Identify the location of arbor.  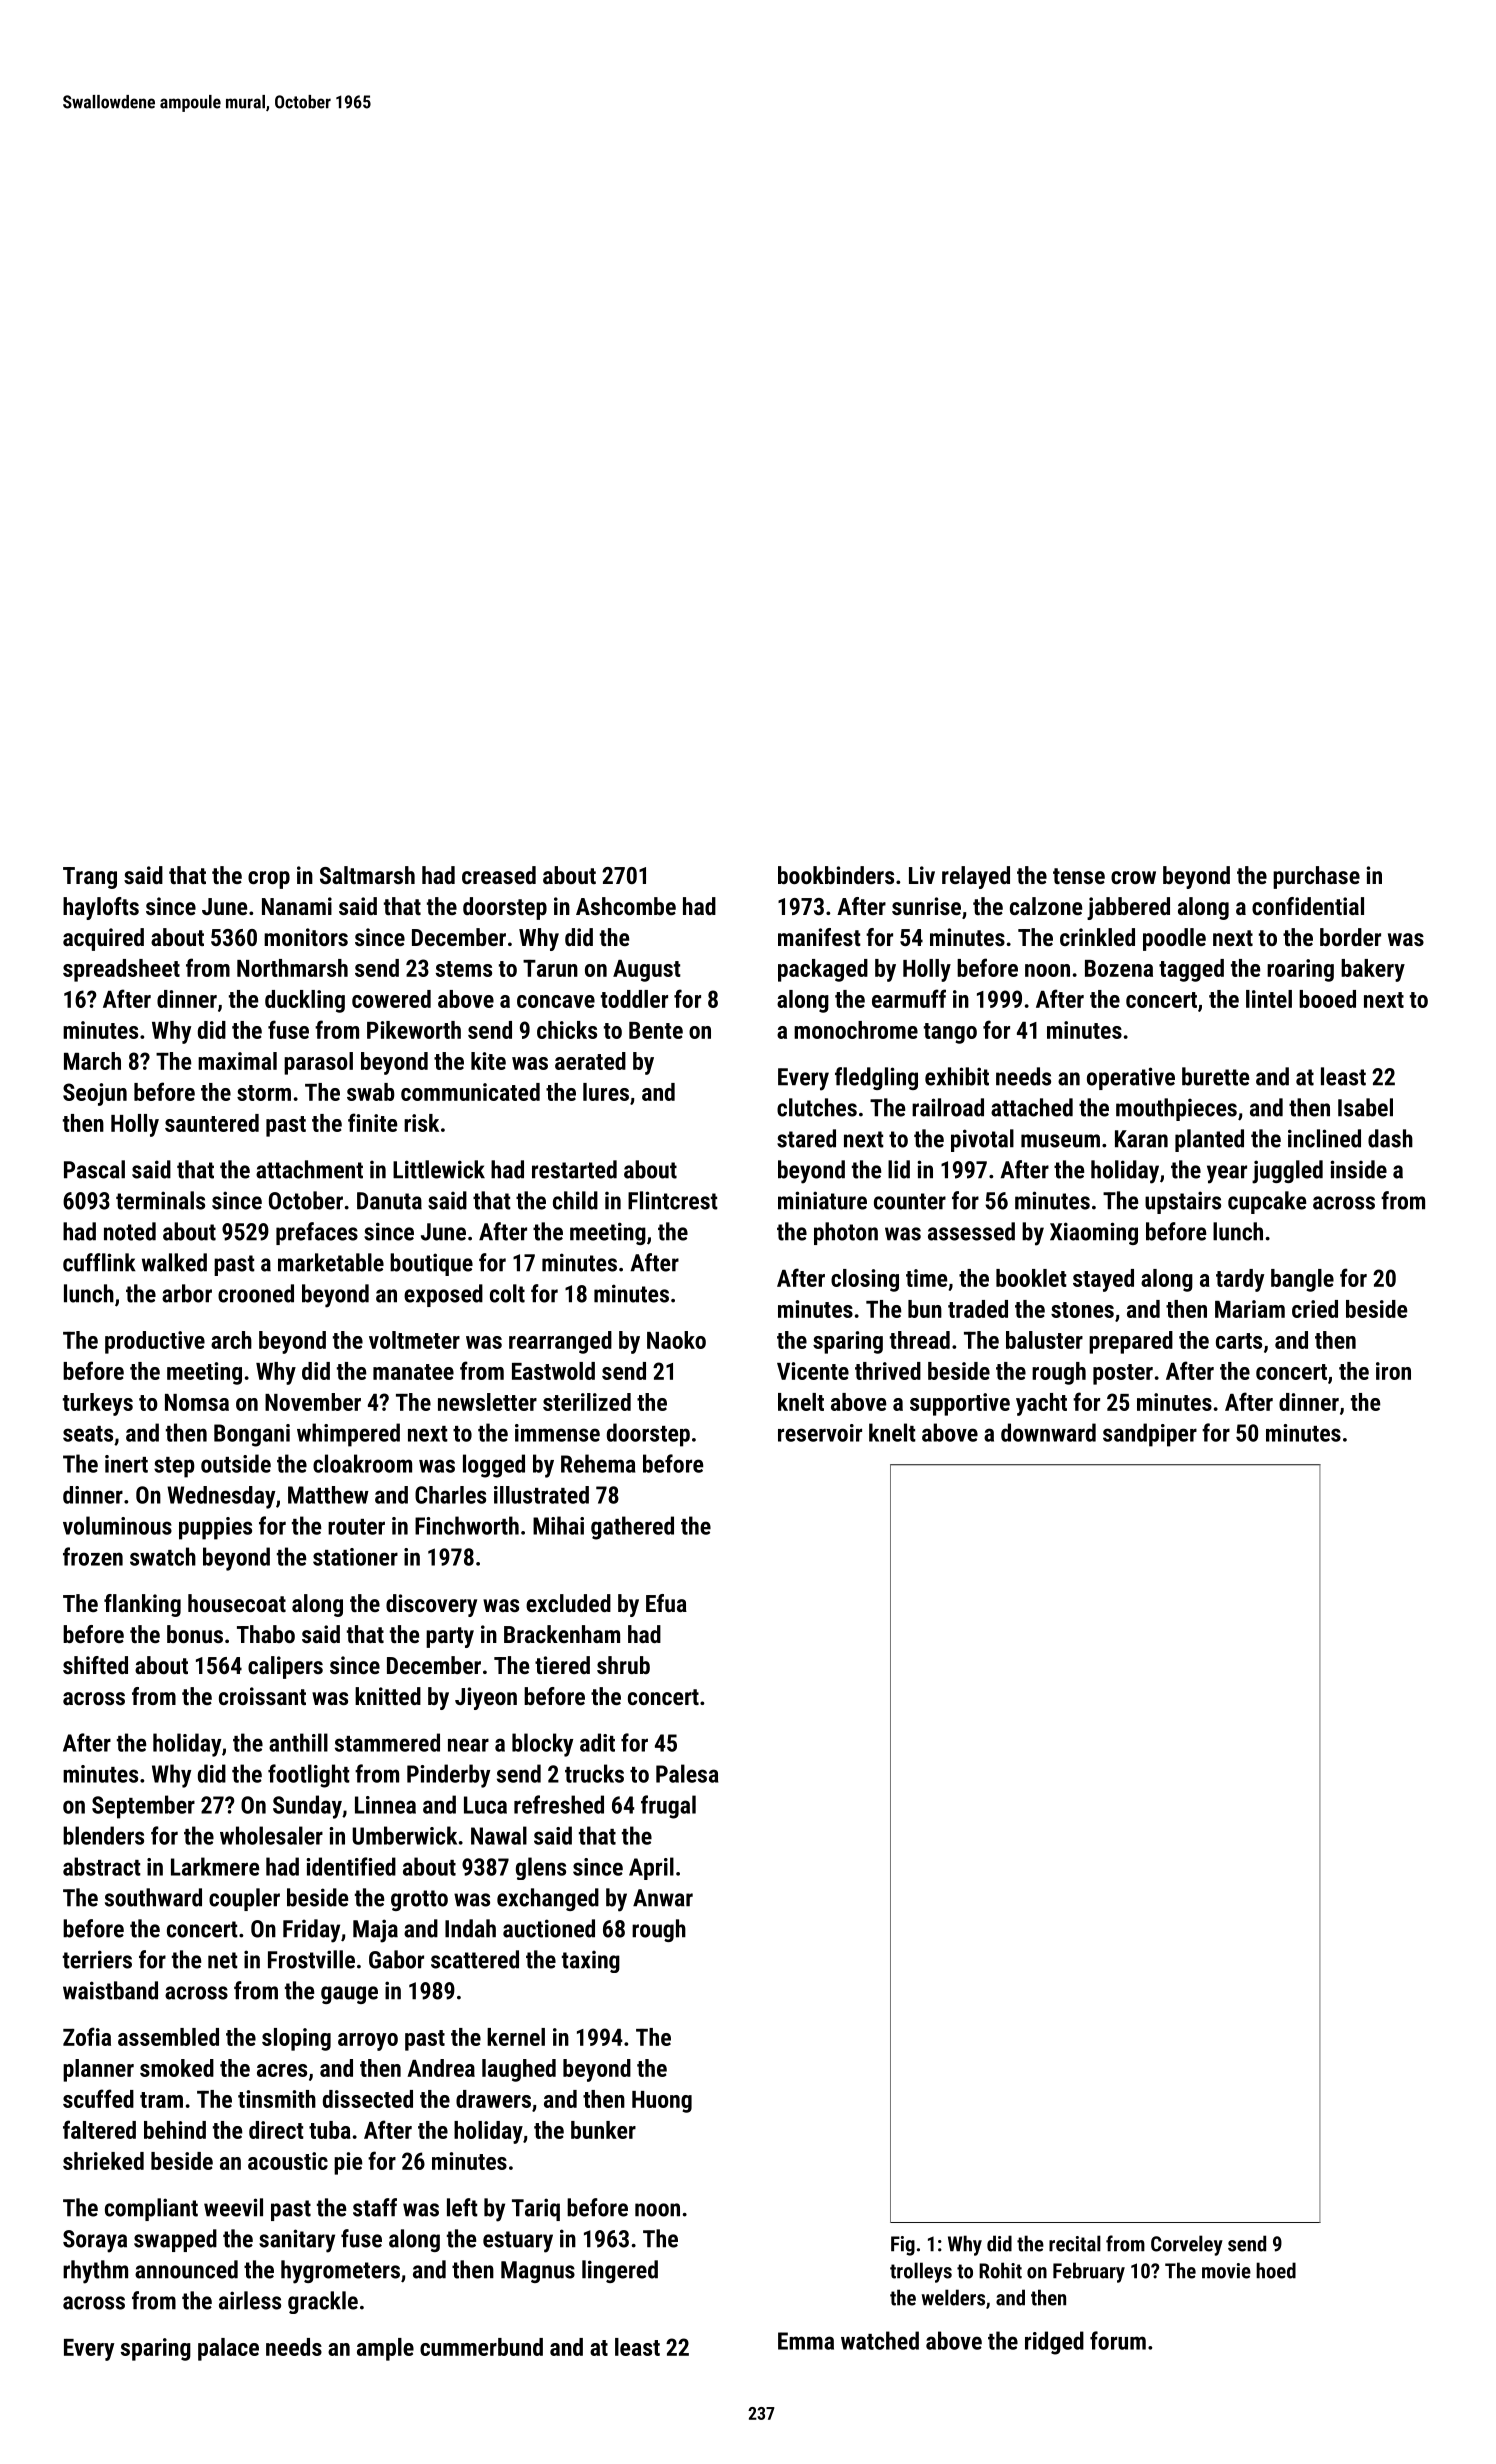
(187, 1293).
